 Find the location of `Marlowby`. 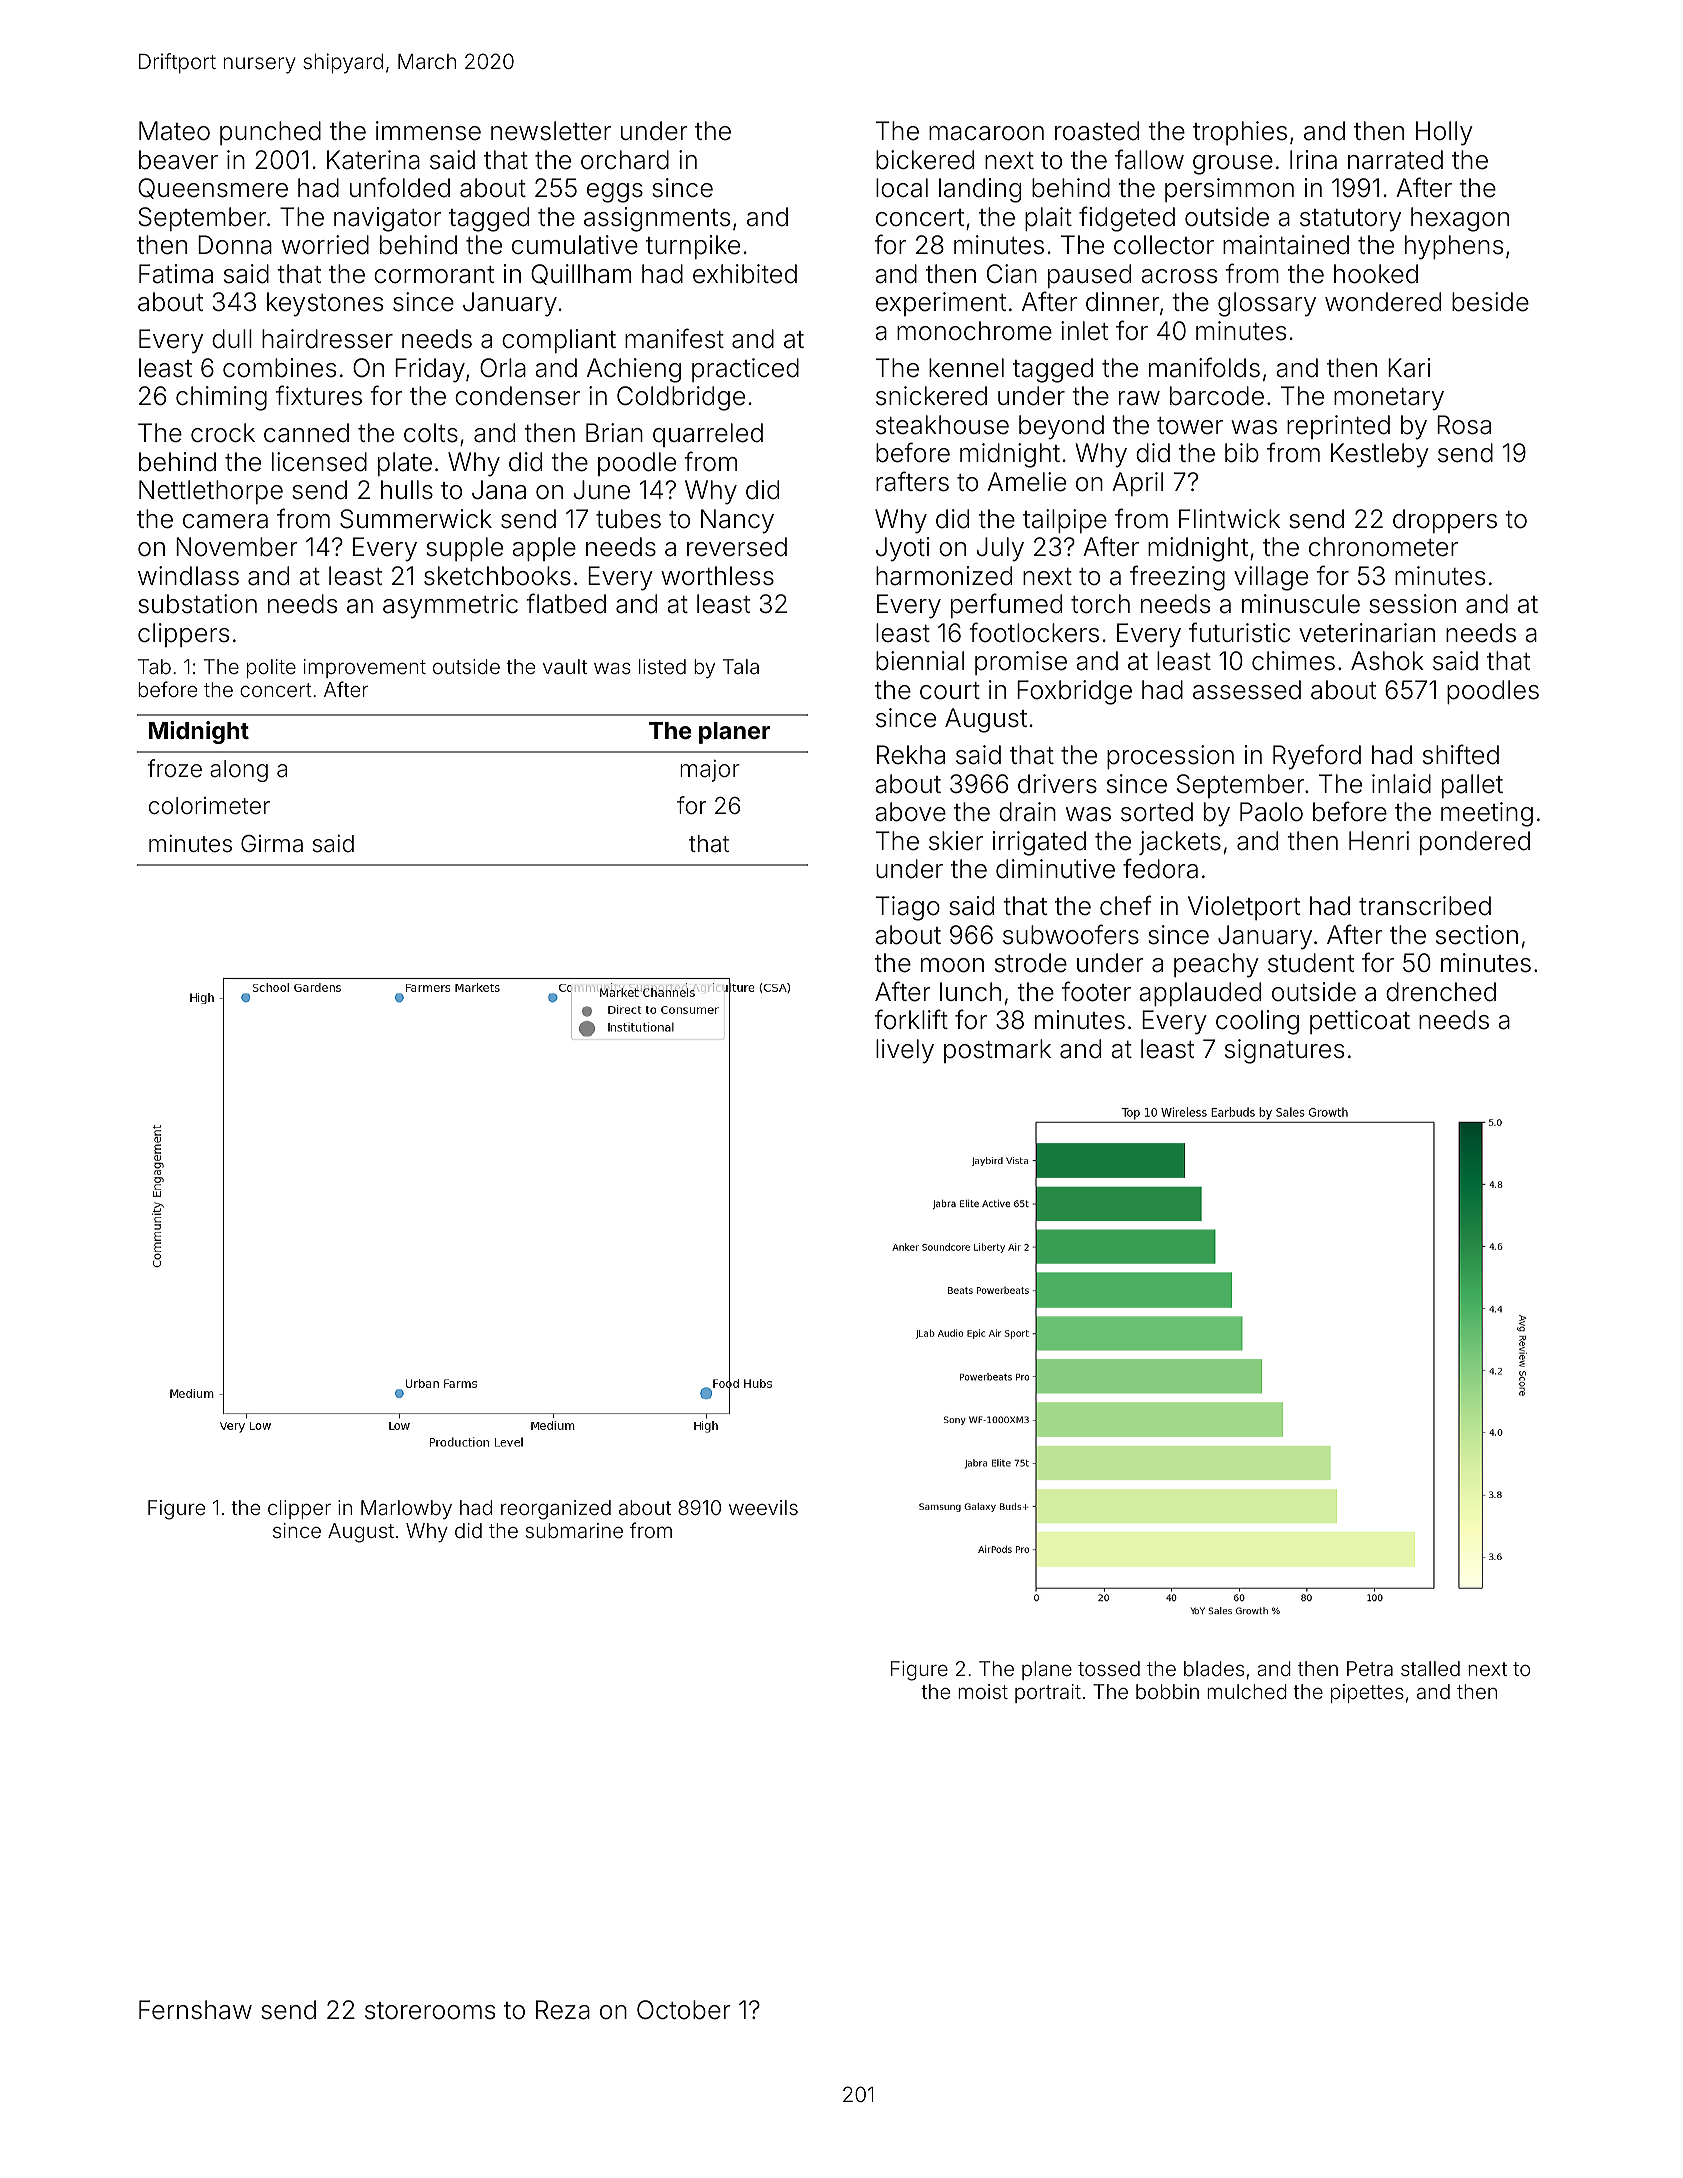

Marlowby is located at coordinates (406, 1509).
